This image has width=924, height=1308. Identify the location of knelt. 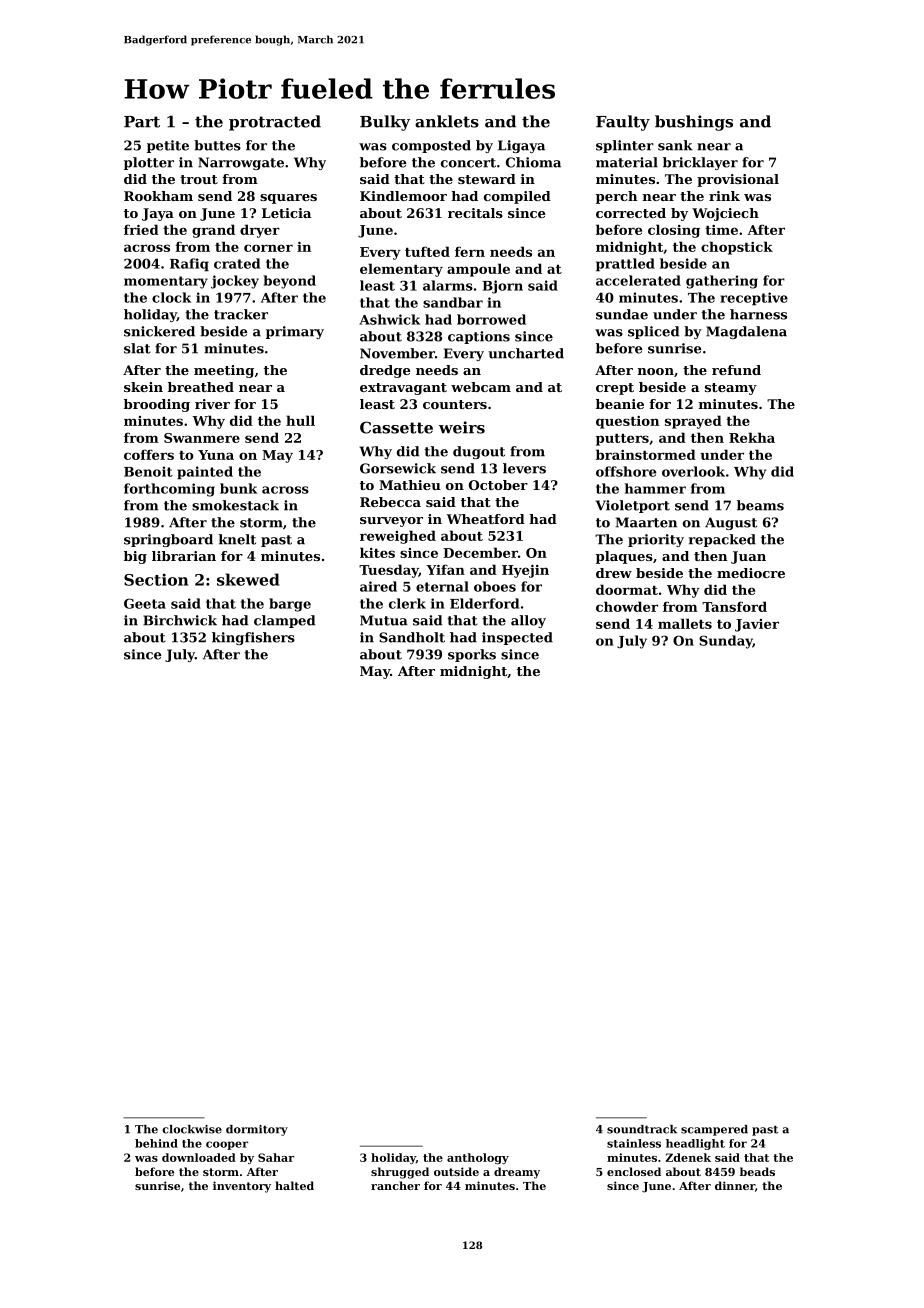
(237, 539).
